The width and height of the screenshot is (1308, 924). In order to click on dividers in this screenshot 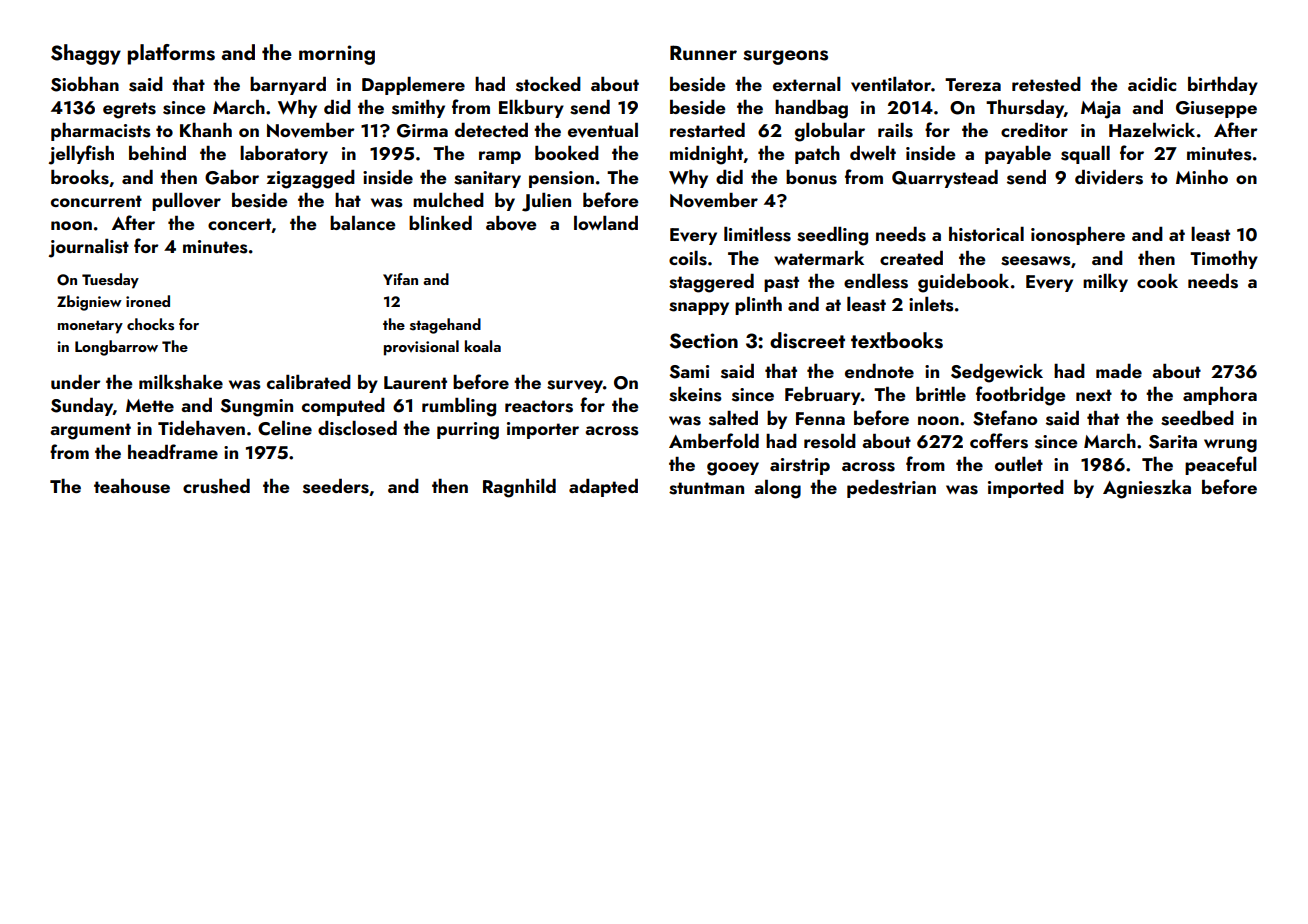, I will do `click(1109, 177)`.
